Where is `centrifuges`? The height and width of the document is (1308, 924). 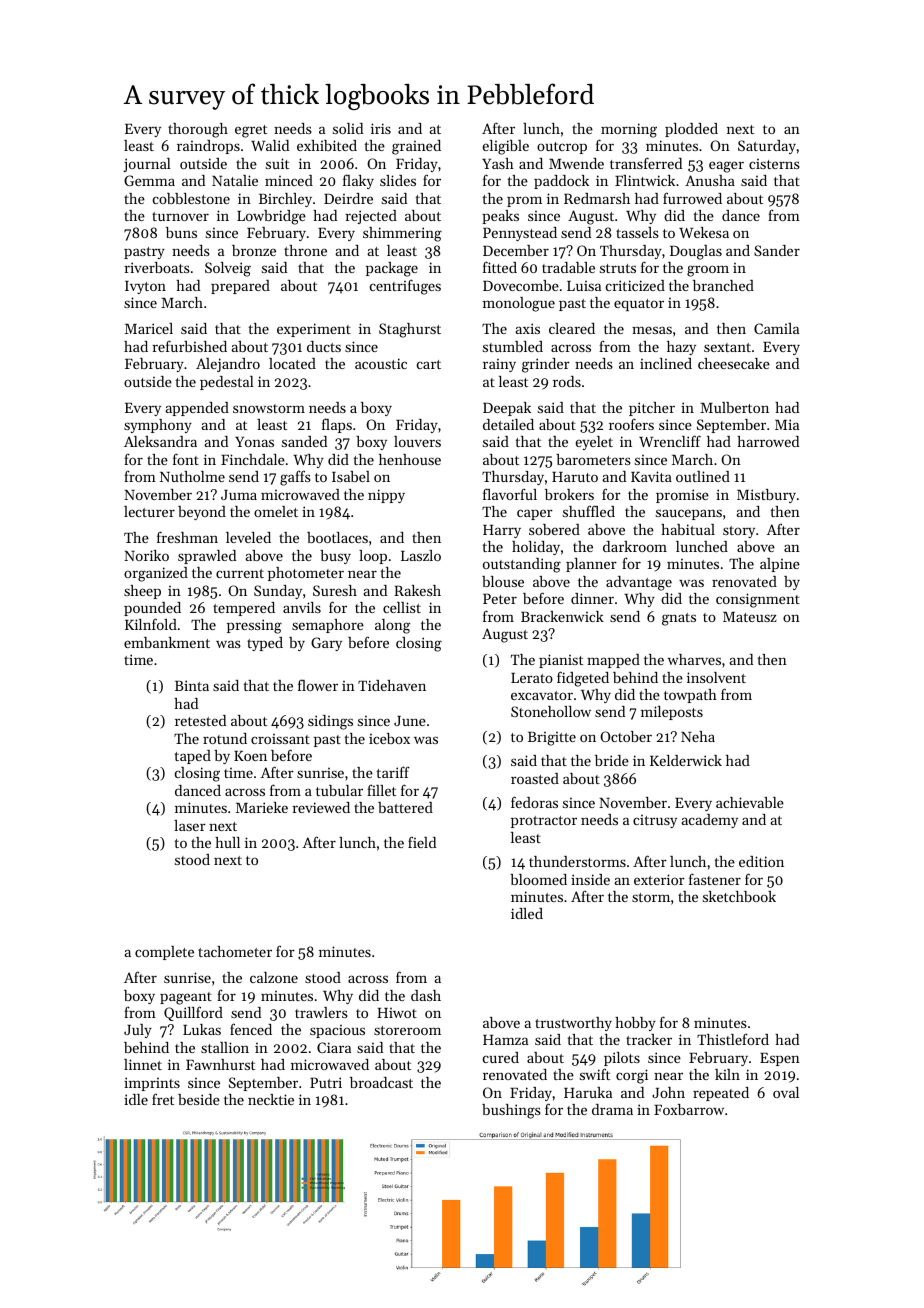
centrifuges is located at coordinates (405, 287).
